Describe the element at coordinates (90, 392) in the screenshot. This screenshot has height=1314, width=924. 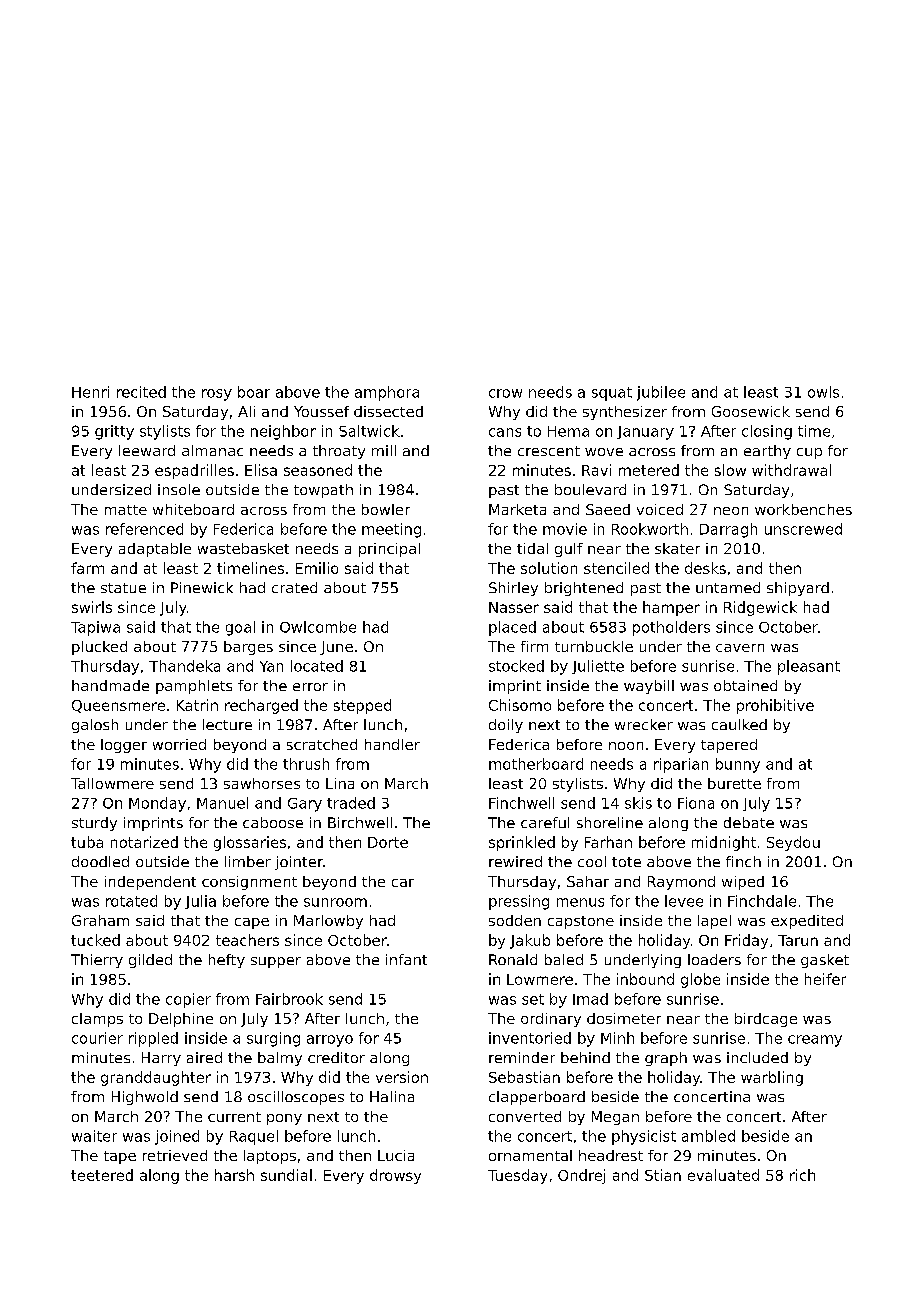
I see `Henri` at that location.
